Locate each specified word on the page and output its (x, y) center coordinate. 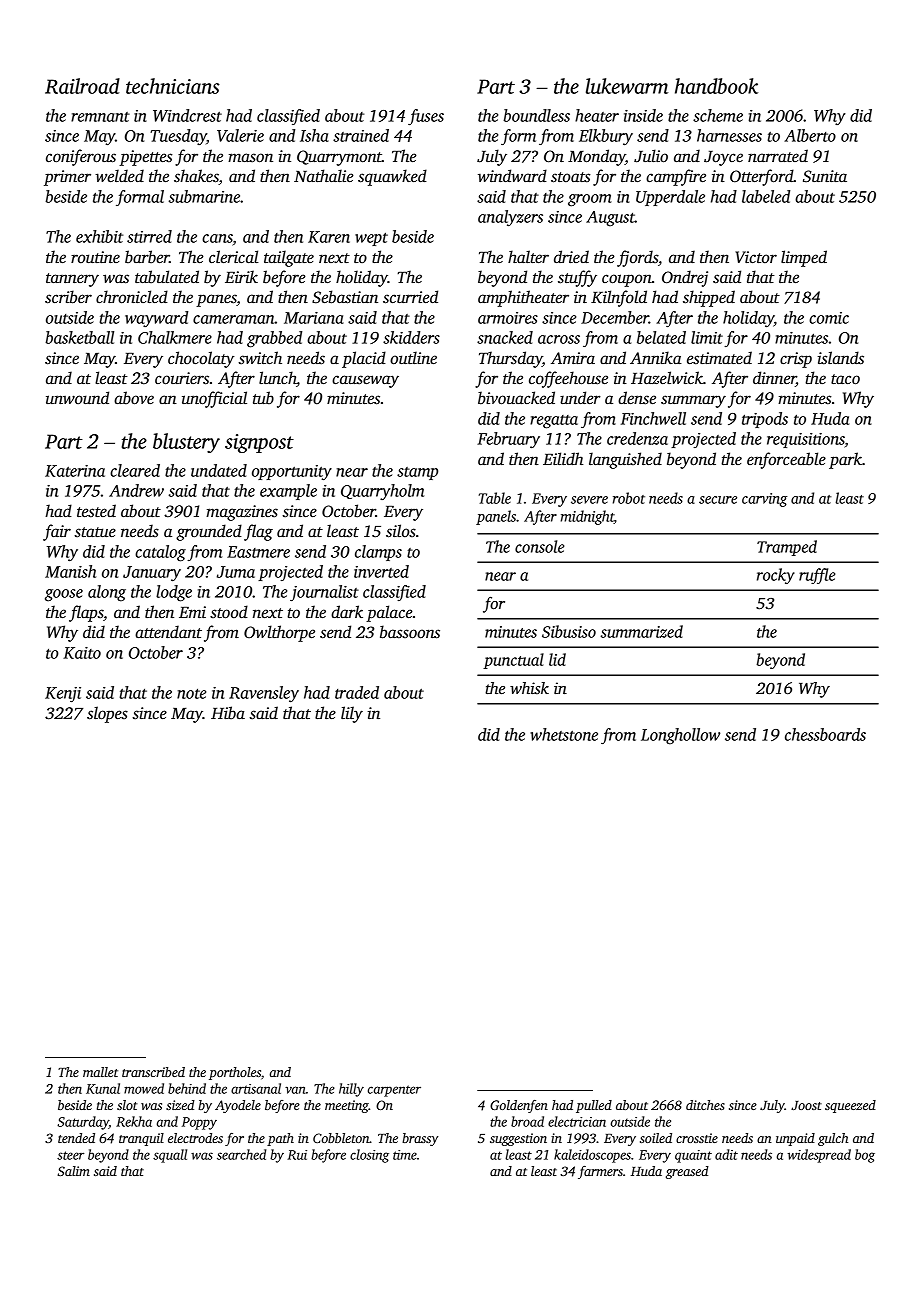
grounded (209, 532)
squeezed (850, 1106)
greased (687, 1172)
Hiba (228, 712)
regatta (554, 422)
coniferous (81, 157)
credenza (637, 438)
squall (170, 1156)
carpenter (394, 1091)
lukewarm (627, 86)
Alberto (810, 135)
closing (369, 1156)
